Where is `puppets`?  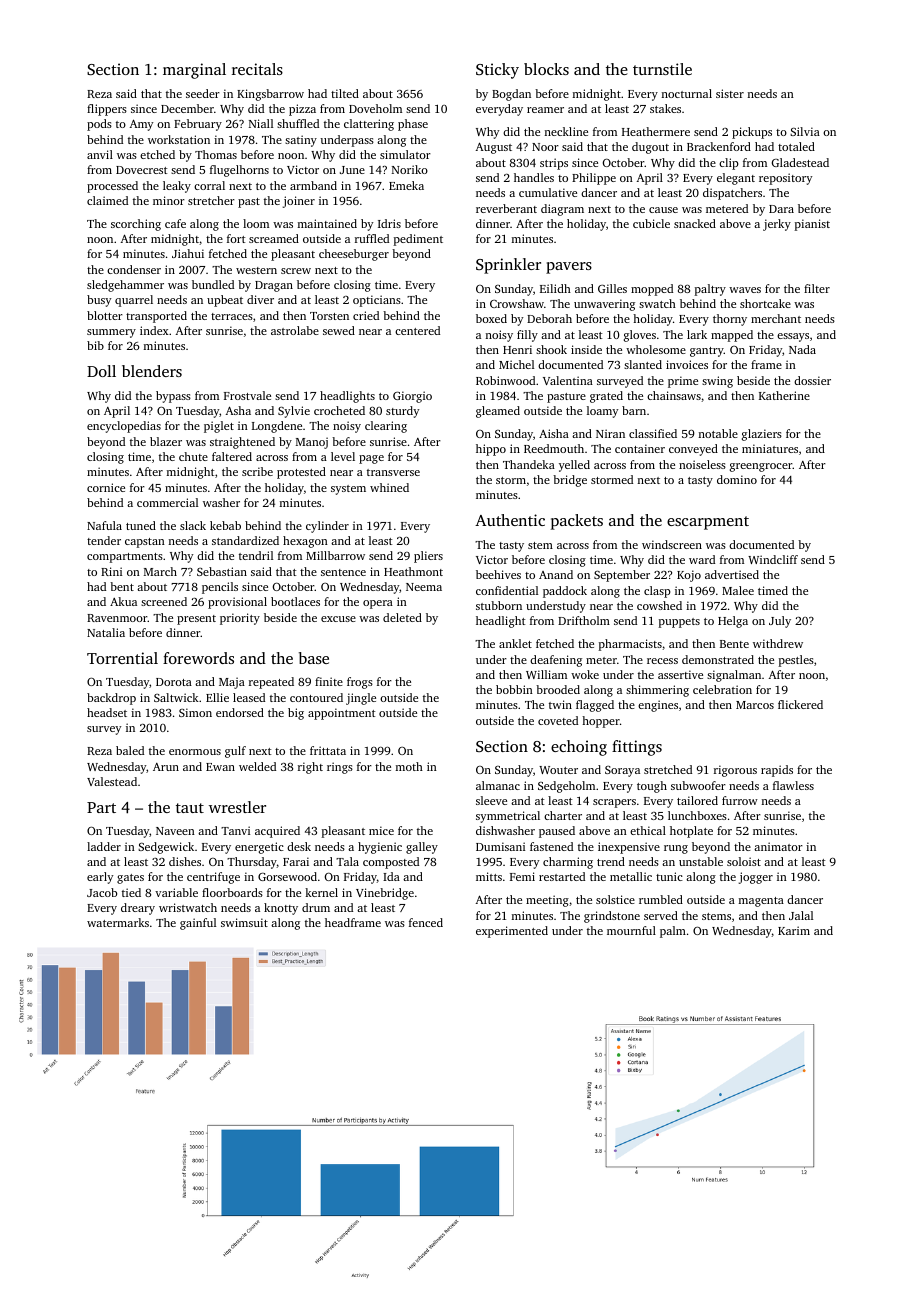
puppets is located at coordinates (679, 623).
